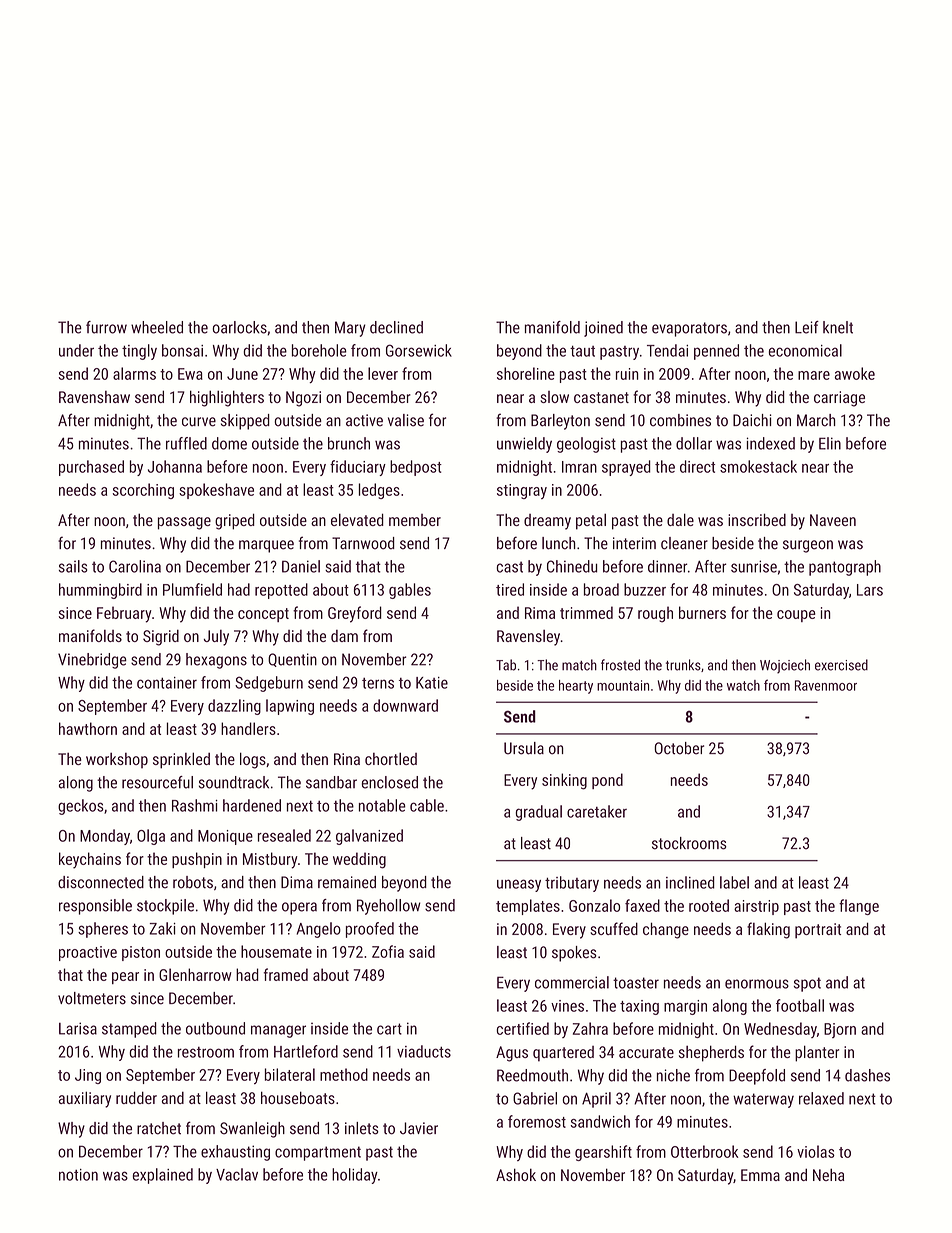 This screenshot has height=1233, width=952. Describe the element at coordinates (796, 616) in the screenshot. I see `coupe` at that location.
